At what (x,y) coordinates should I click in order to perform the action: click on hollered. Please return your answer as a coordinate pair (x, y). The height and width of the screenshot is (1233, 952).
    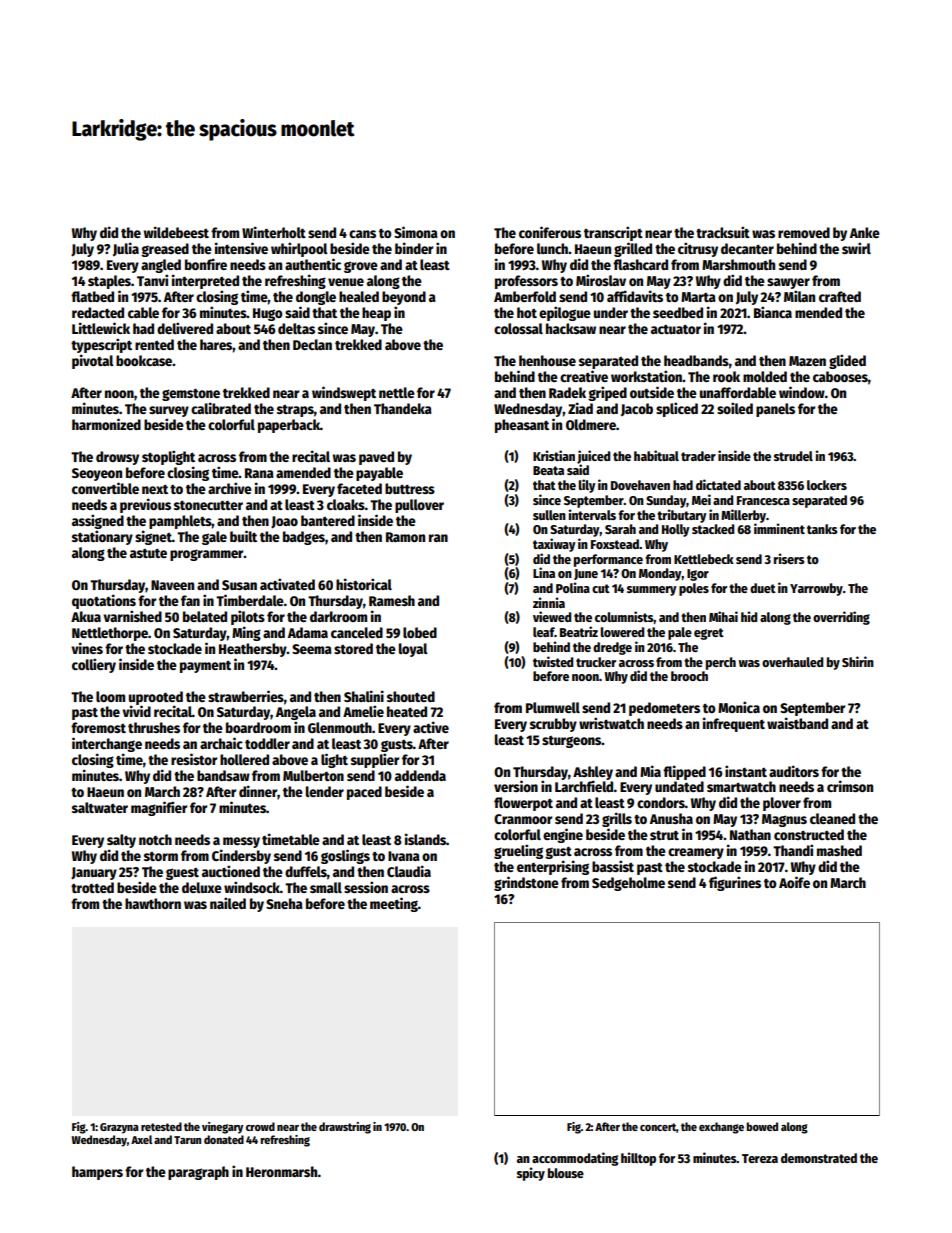
    Looking at the image, I should click on (244, 759).
